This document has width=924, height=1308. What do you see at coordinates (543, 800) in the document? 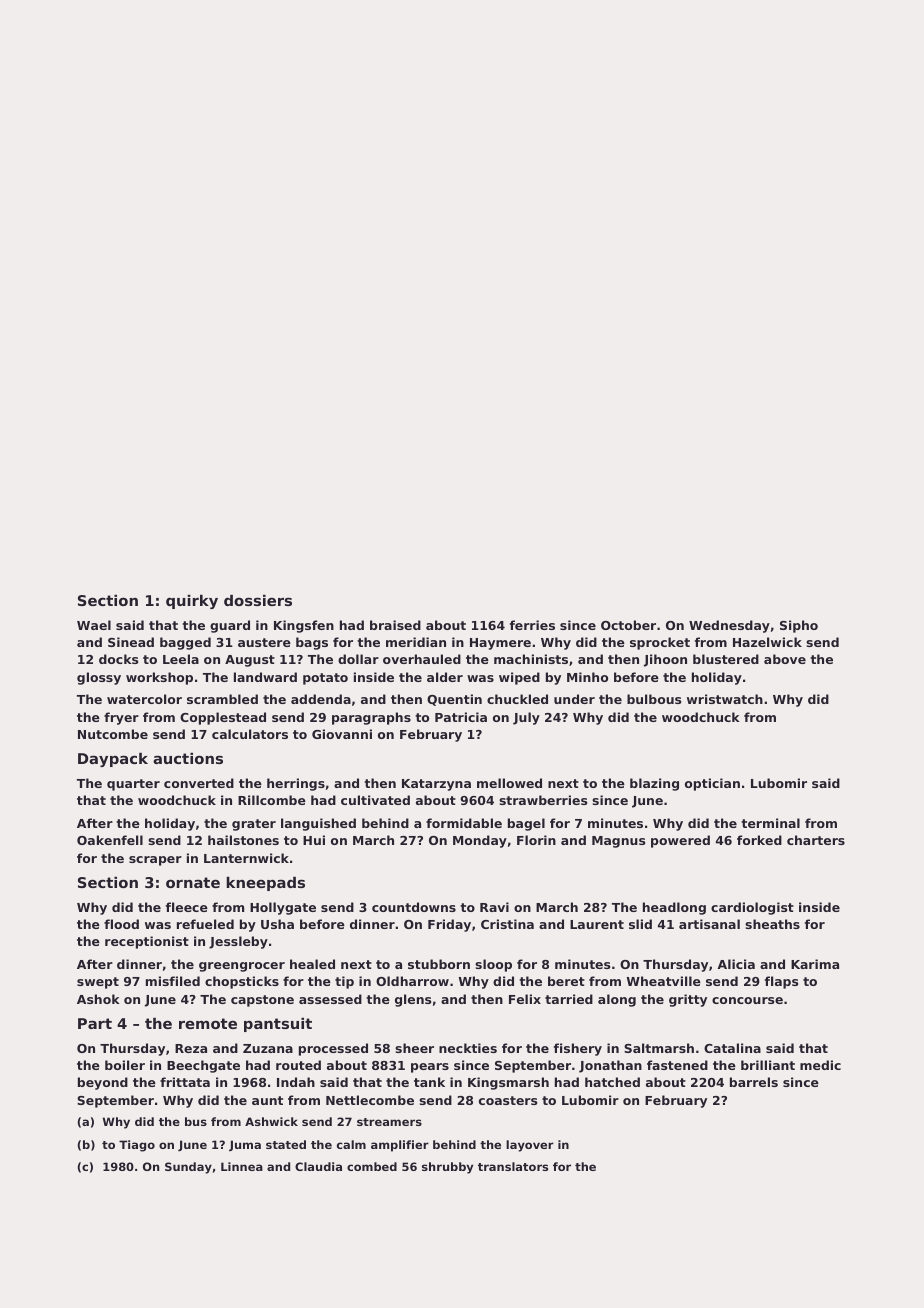
I see `strawberries` at bounding box center [543, 800].
